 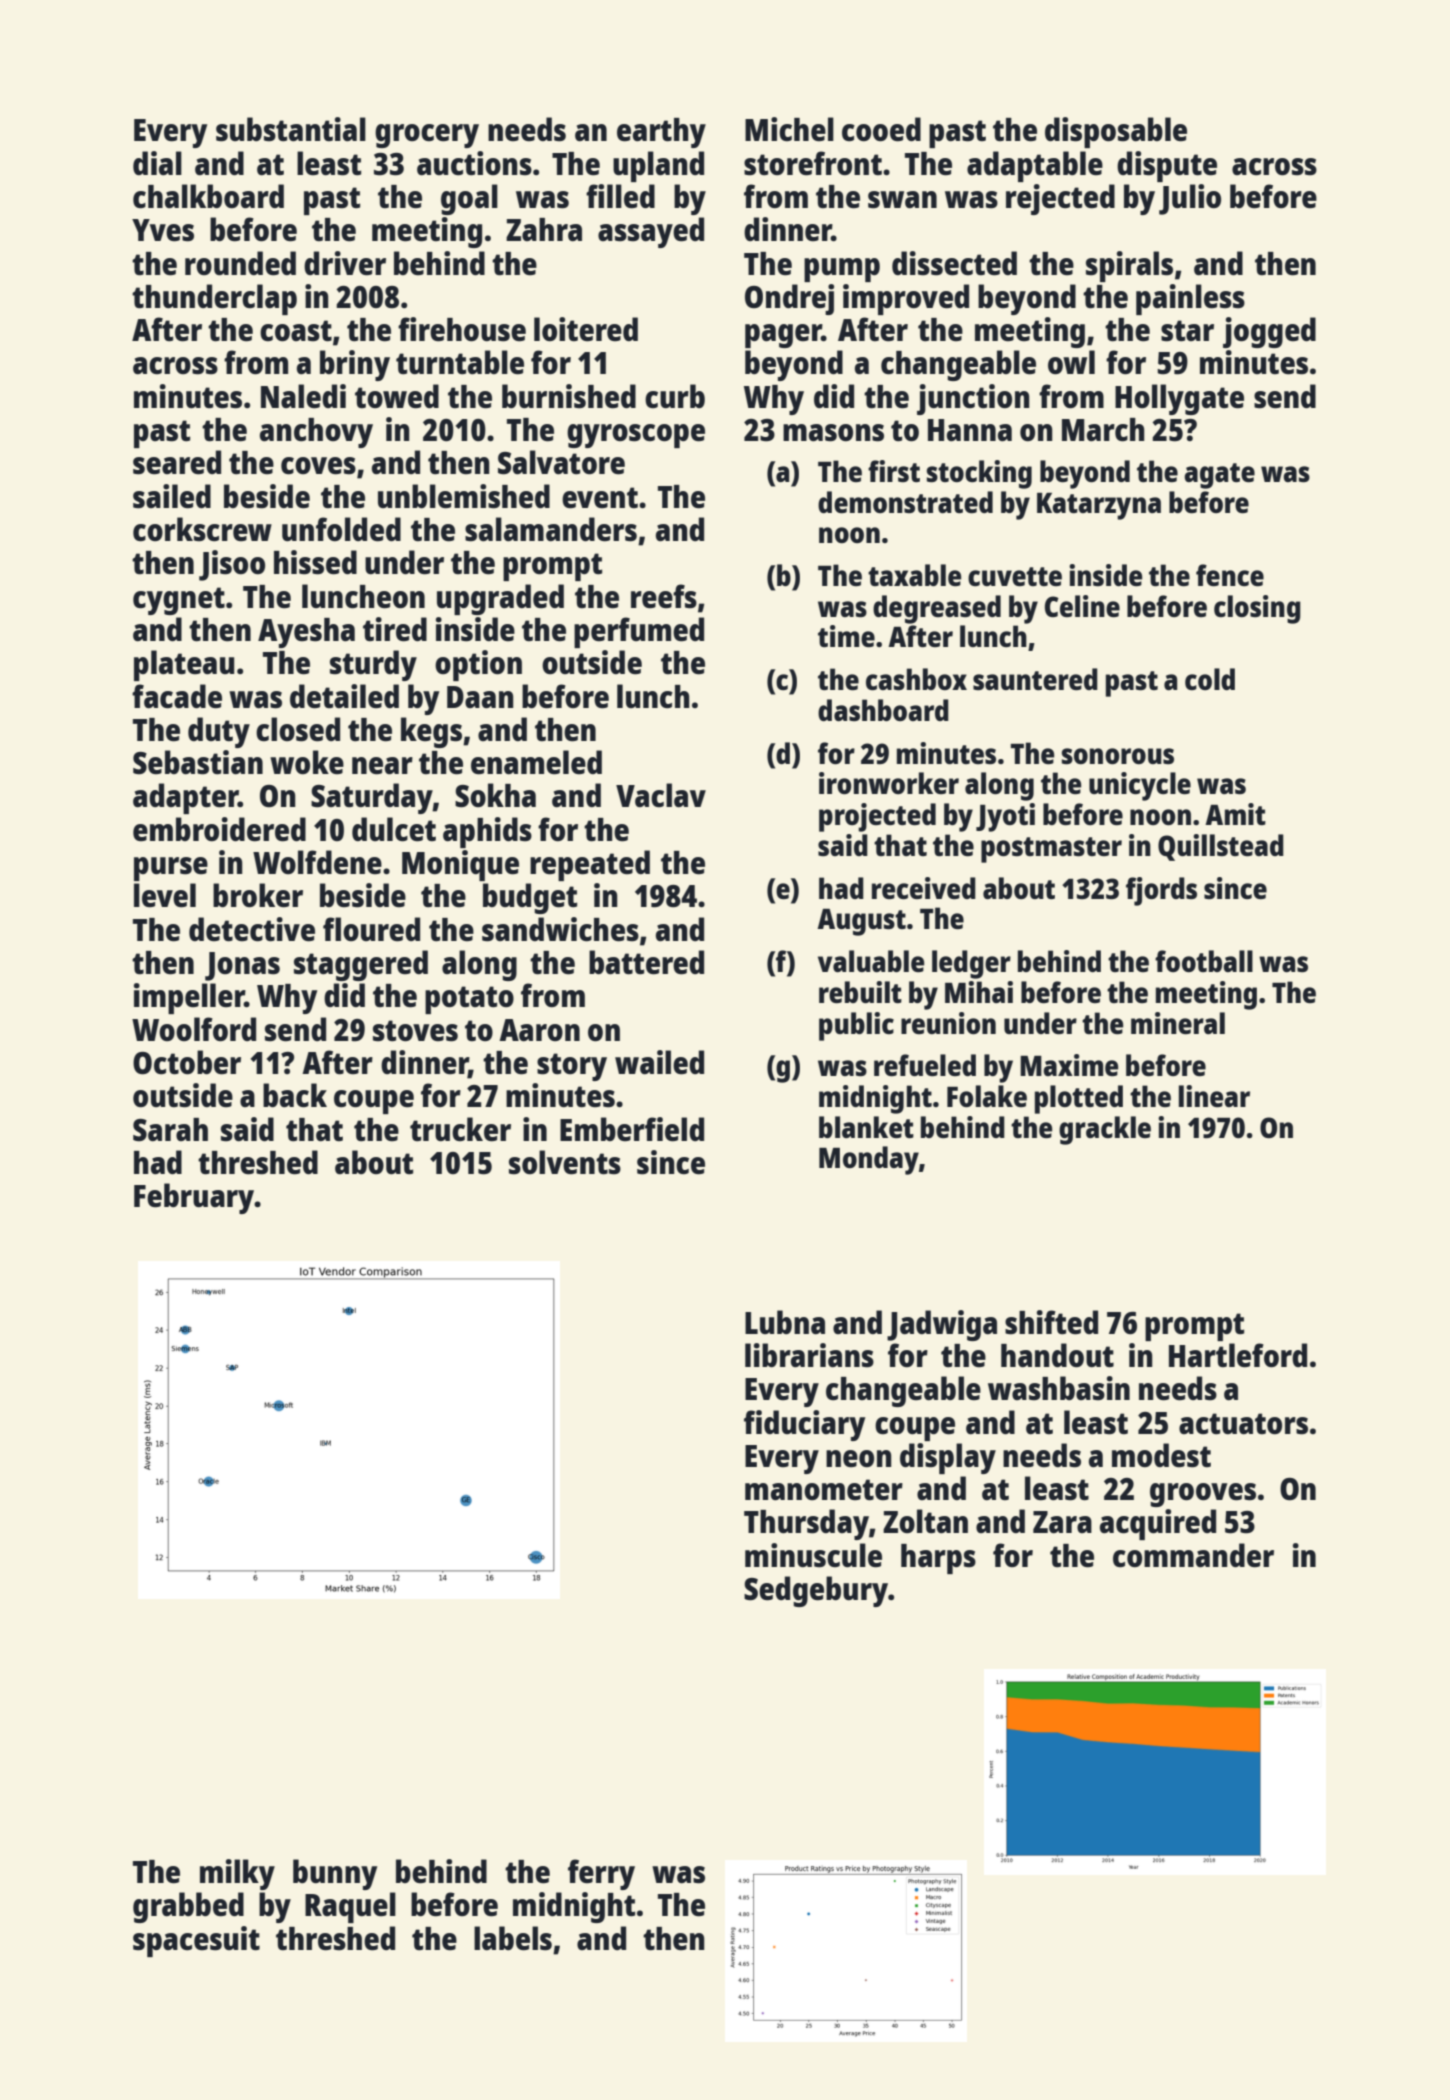 I want to click on dial, so click(x=157, y=163).
